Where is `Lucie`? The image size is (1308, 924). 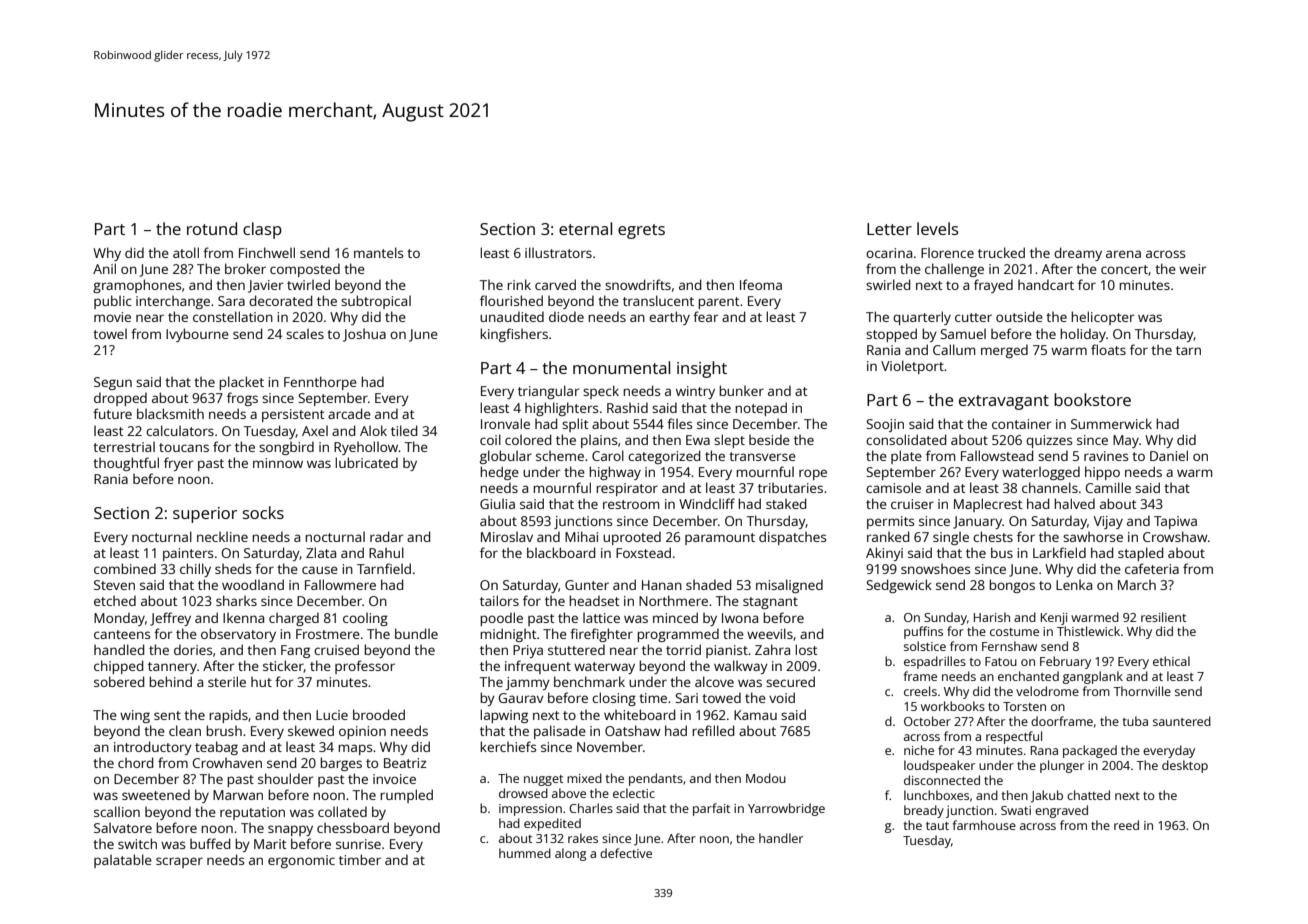 Lucie is located at coordinates (332, 715).
